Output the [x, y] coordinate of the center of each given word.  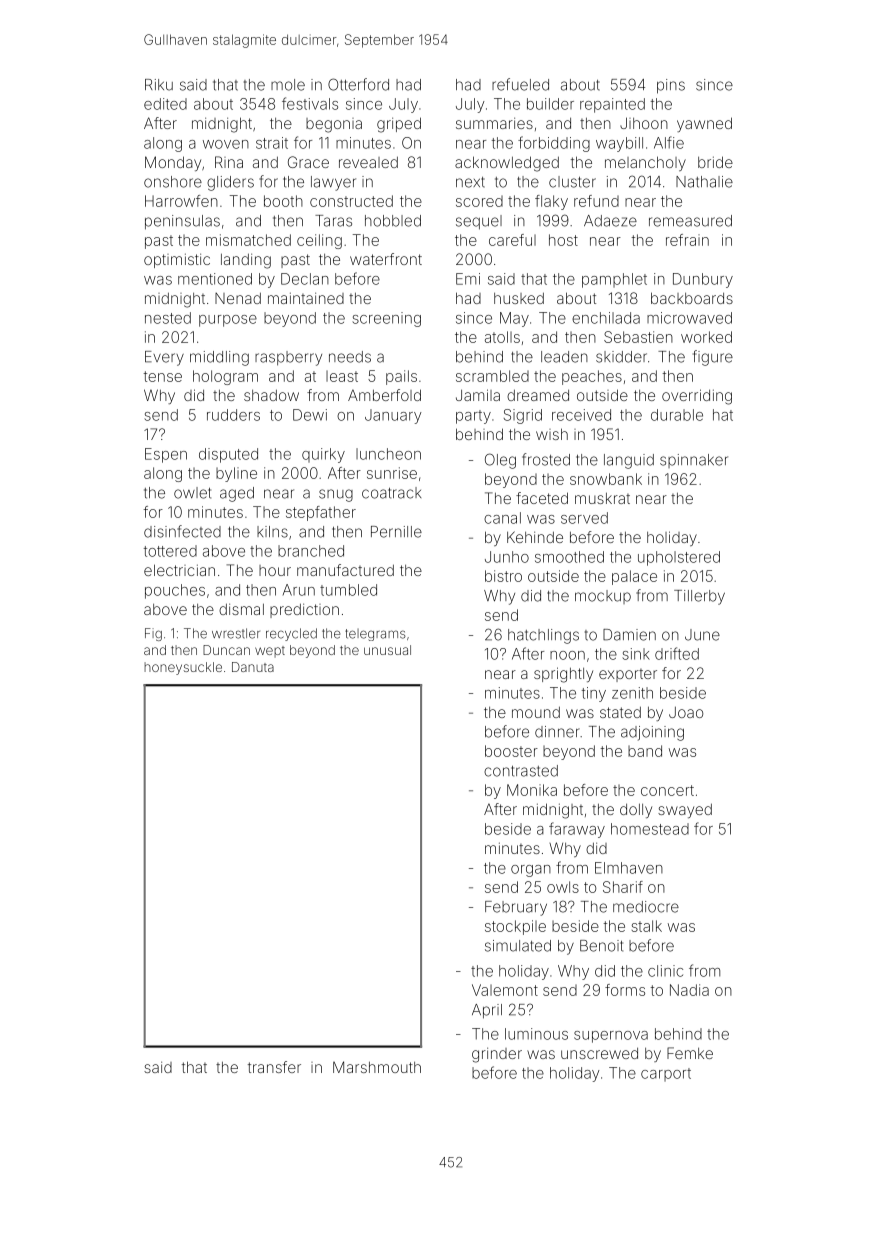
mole [288, 85]
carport [666, 1075]
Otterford [358, 84]
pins [671, 86]
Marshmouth [377, 1067]
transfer [274, 1067]
